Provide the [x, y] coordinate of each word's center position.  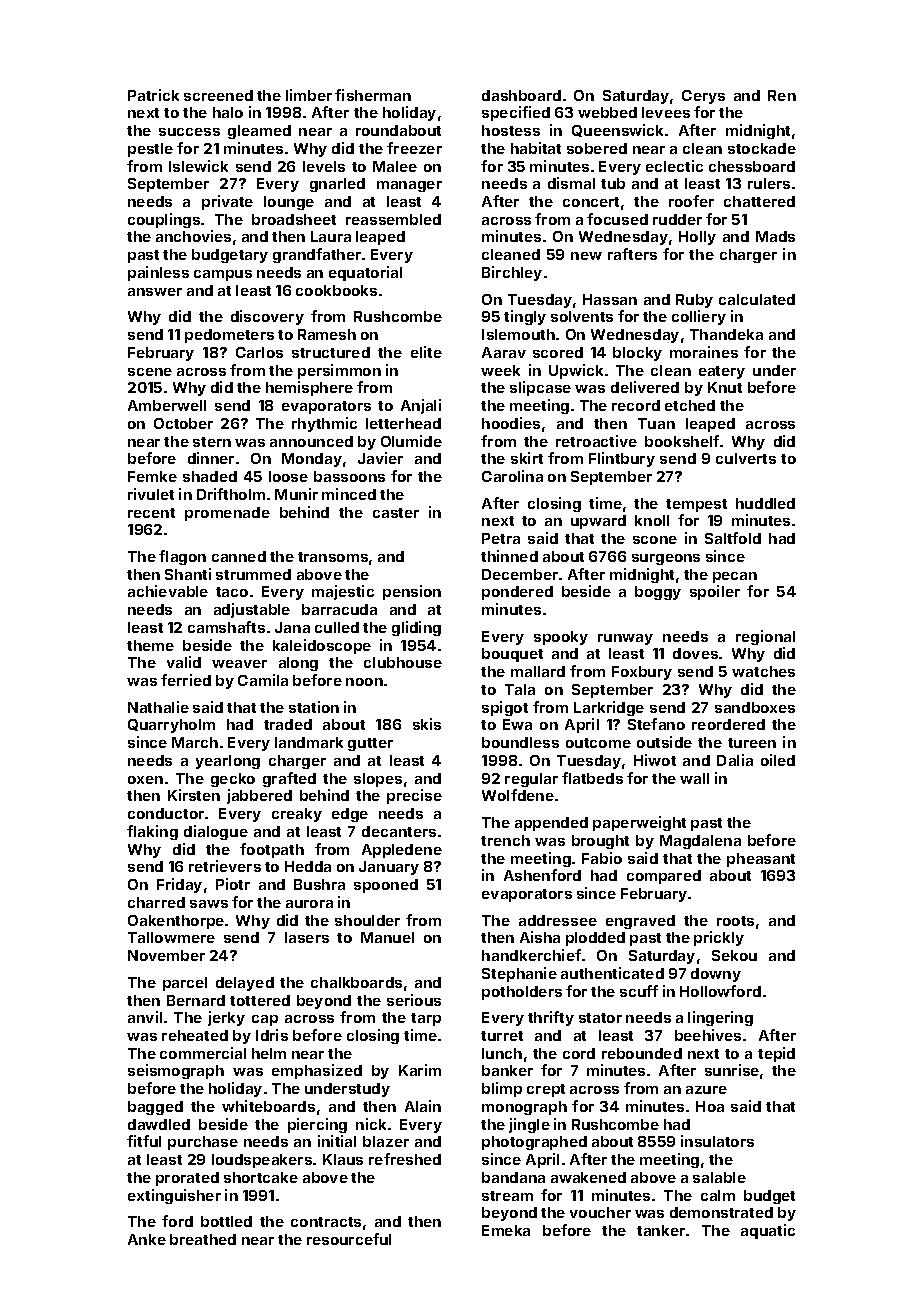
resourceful [349, 1239]
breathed [203, 1239]
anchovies [193, 236]
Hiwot [655, 760]
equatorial [365, 273]
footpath [272, 850]
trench [505, 840]
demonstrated [721, 1212]
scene [150, 372]
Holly [697, 238]
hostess [511, 130]
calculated [757, 299]
